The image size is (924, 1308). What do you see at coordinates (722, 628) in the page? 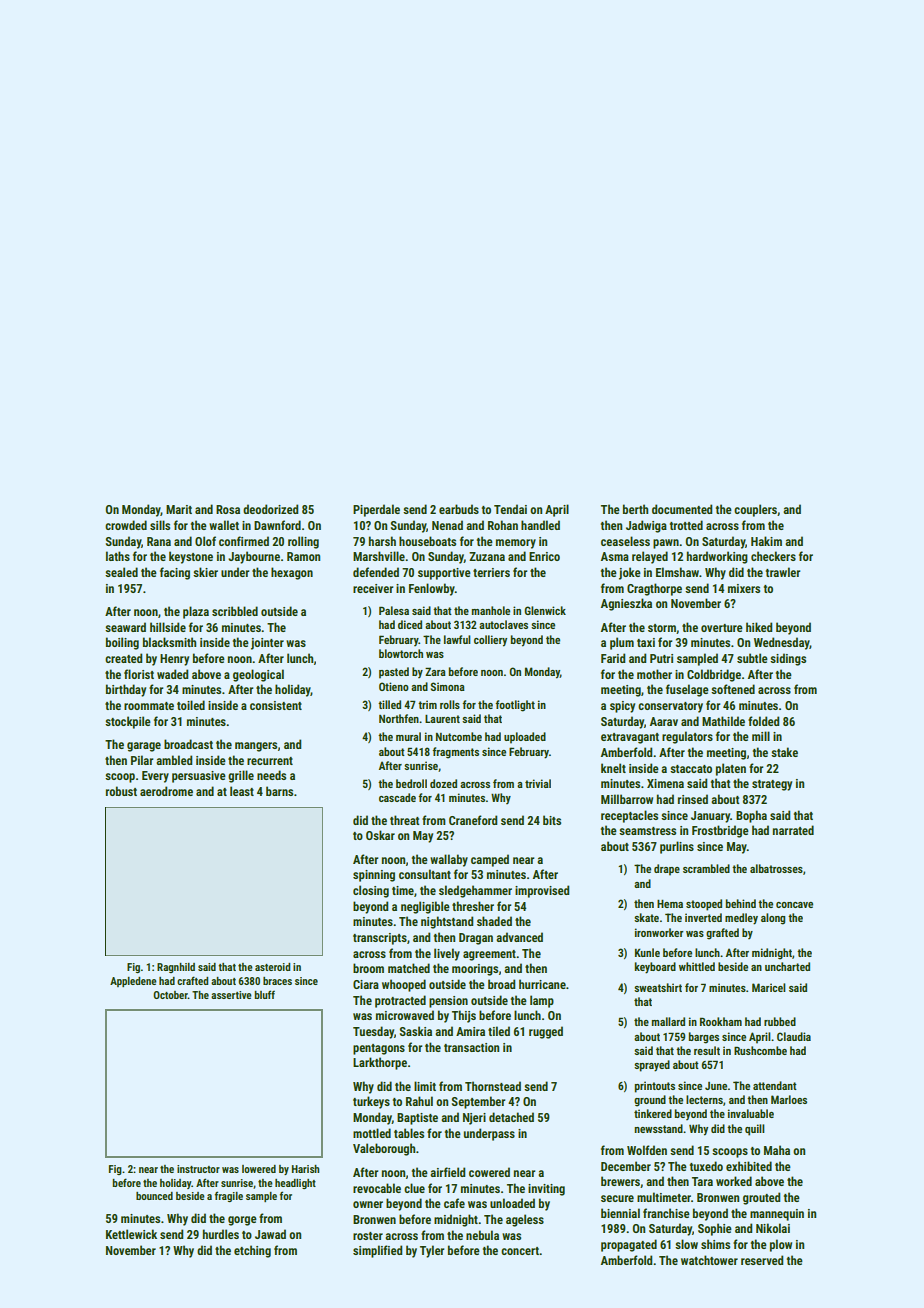
I see `overture` at bounding box center [722, 628].
